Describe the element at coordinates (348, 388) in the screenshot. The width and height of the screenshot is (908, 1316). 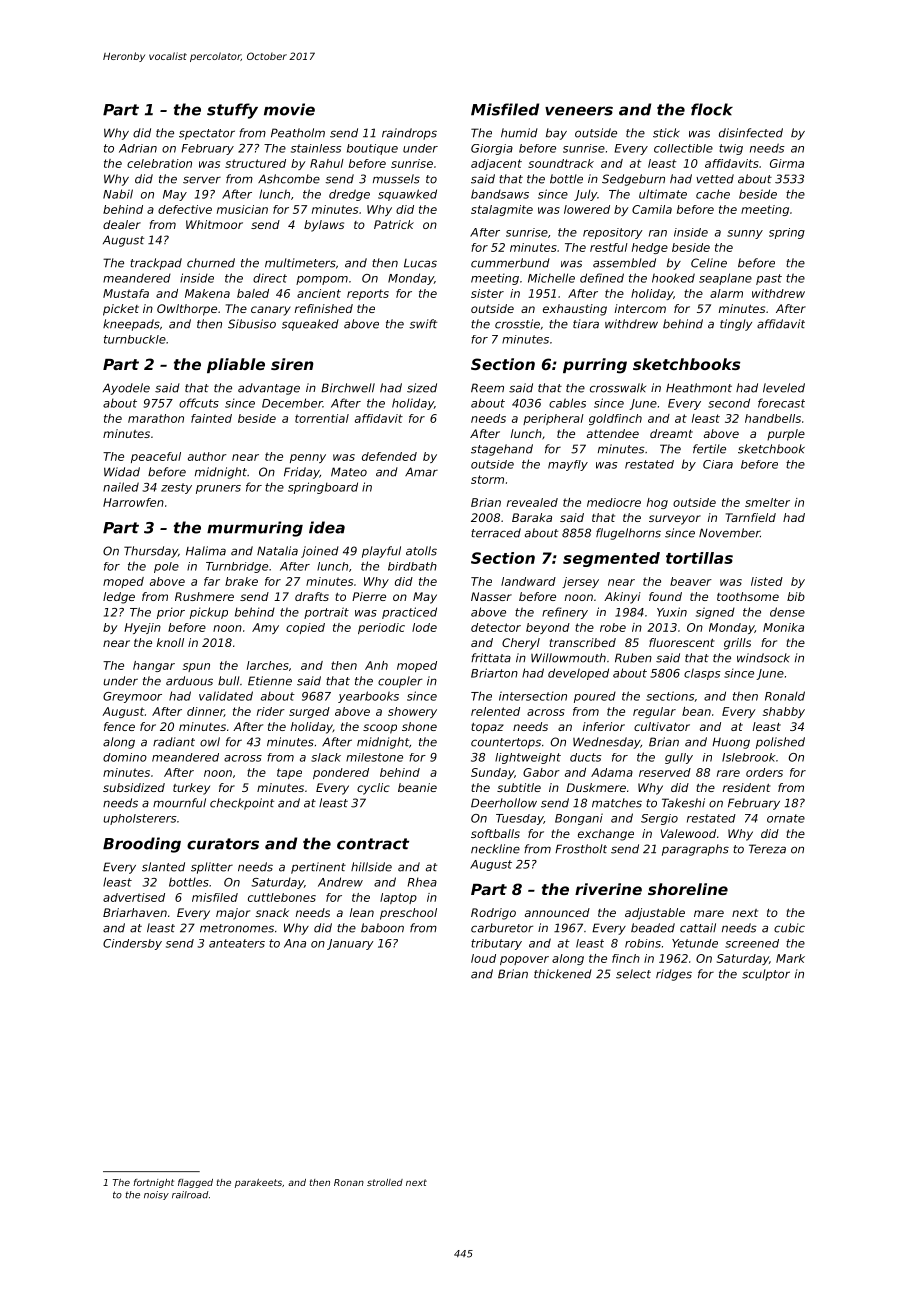
I see `Birchwell` at that location.
